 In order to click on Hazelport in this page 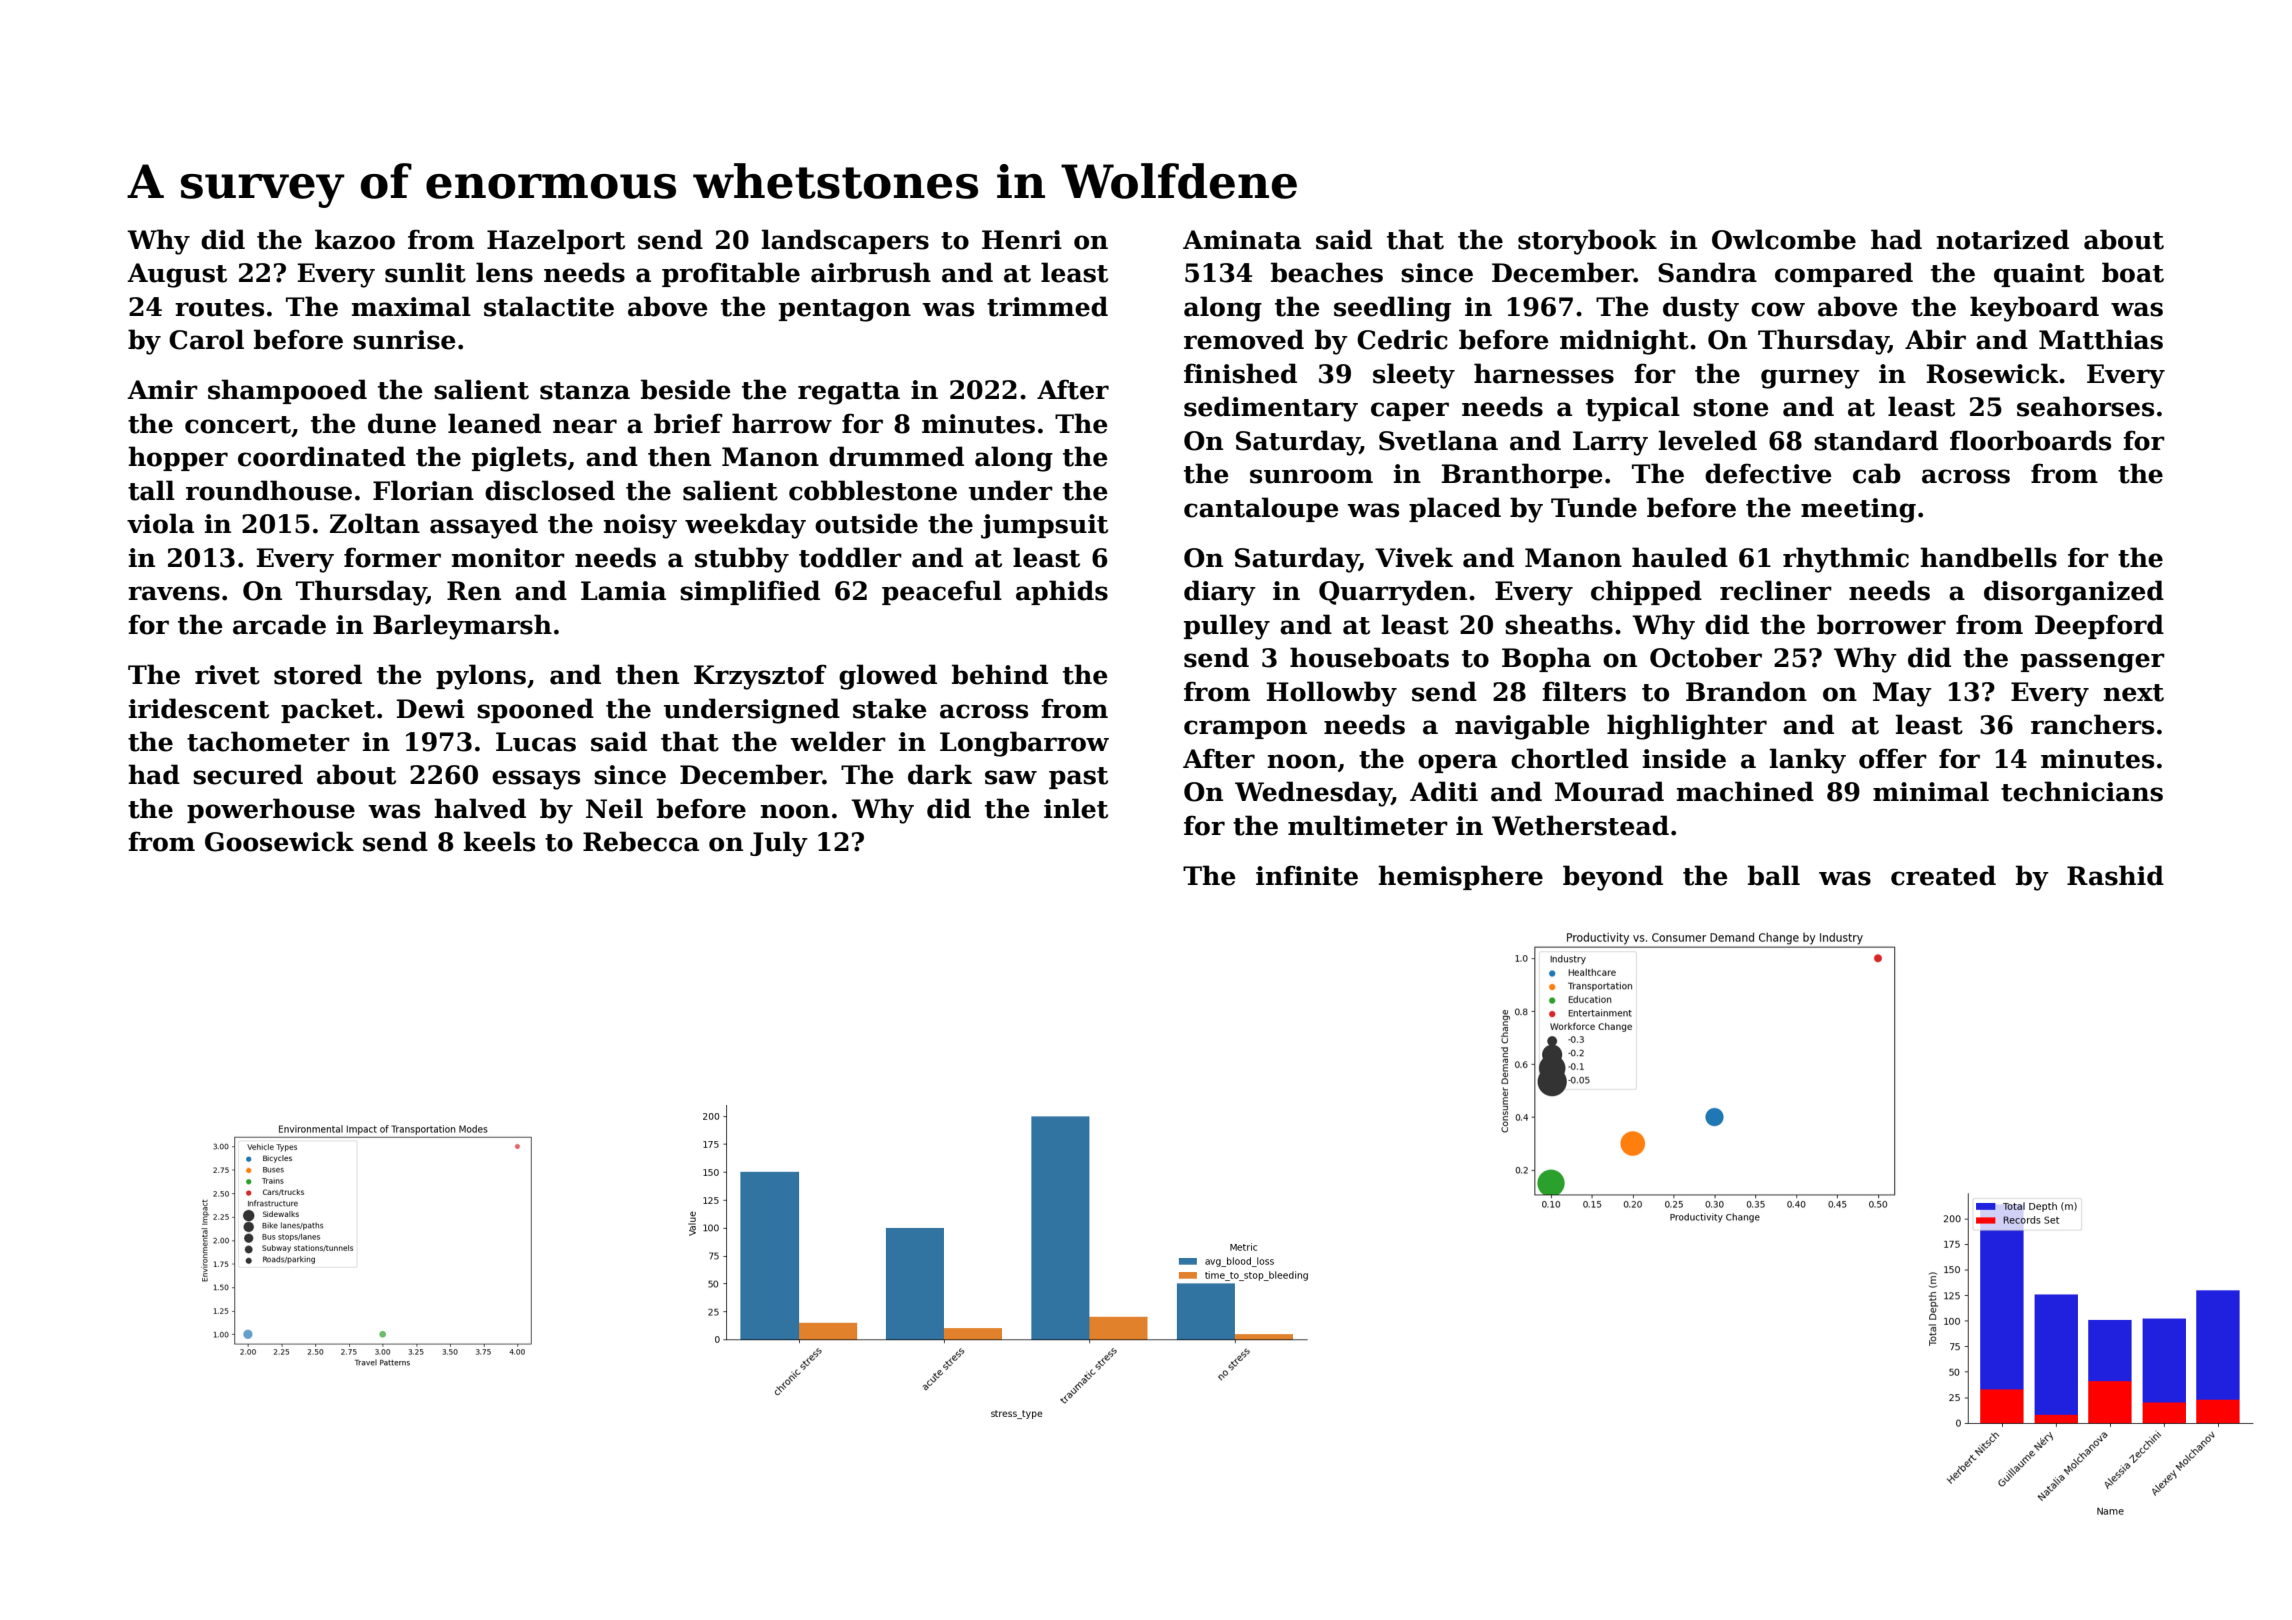, I will do `click(556, 241)`.
